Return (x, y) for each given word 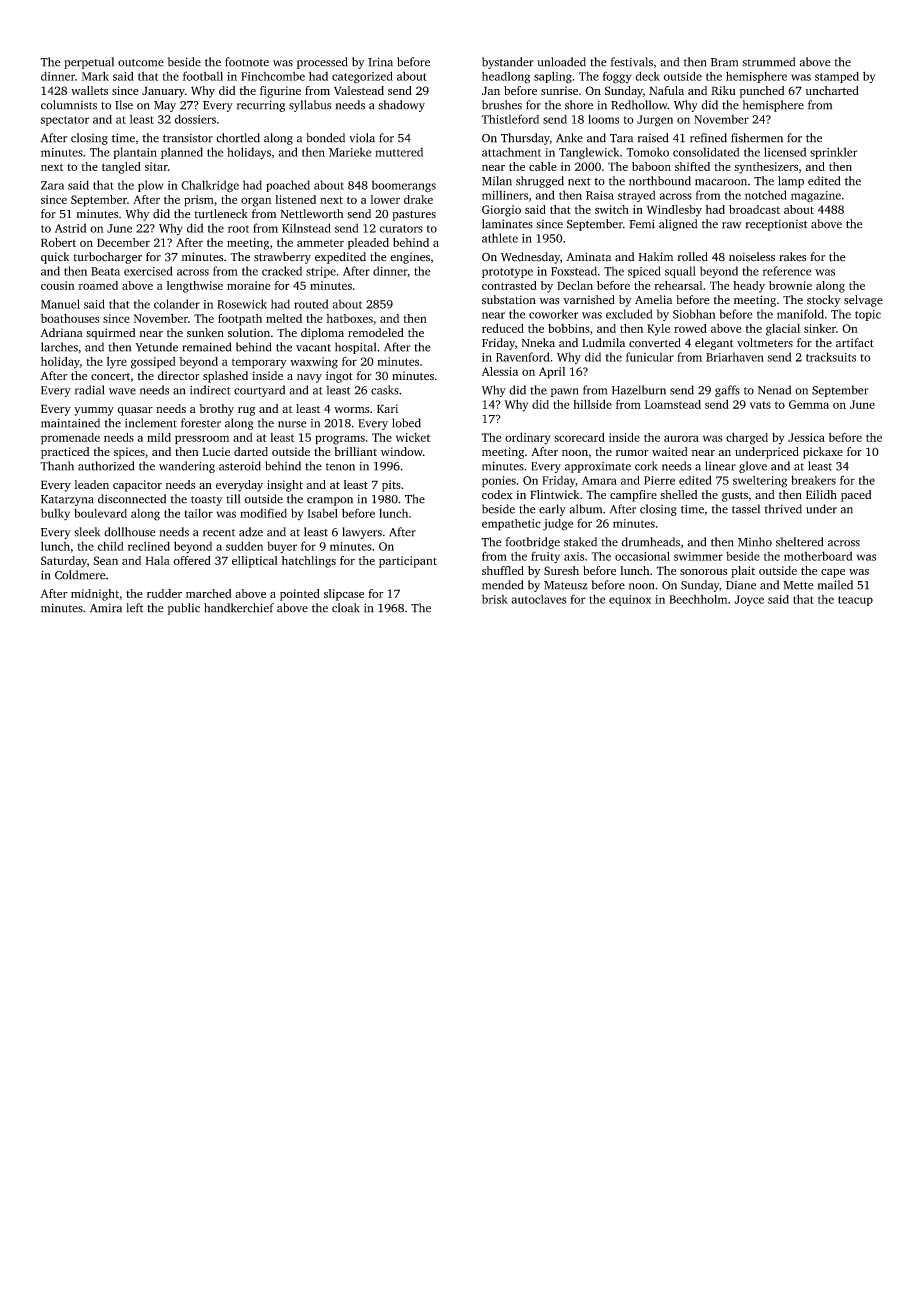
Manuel (60, 304)
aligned (678, 225)
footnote (247, 62)
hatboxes (349, 318)
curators (401, 229)
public (183, 609)
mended (502, 585)
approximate (598, 467)
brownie (790, 285)
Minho (755, 542)
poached (288, 186)
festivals (632, 62)
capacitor (137, 486)
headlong (506, 77)
